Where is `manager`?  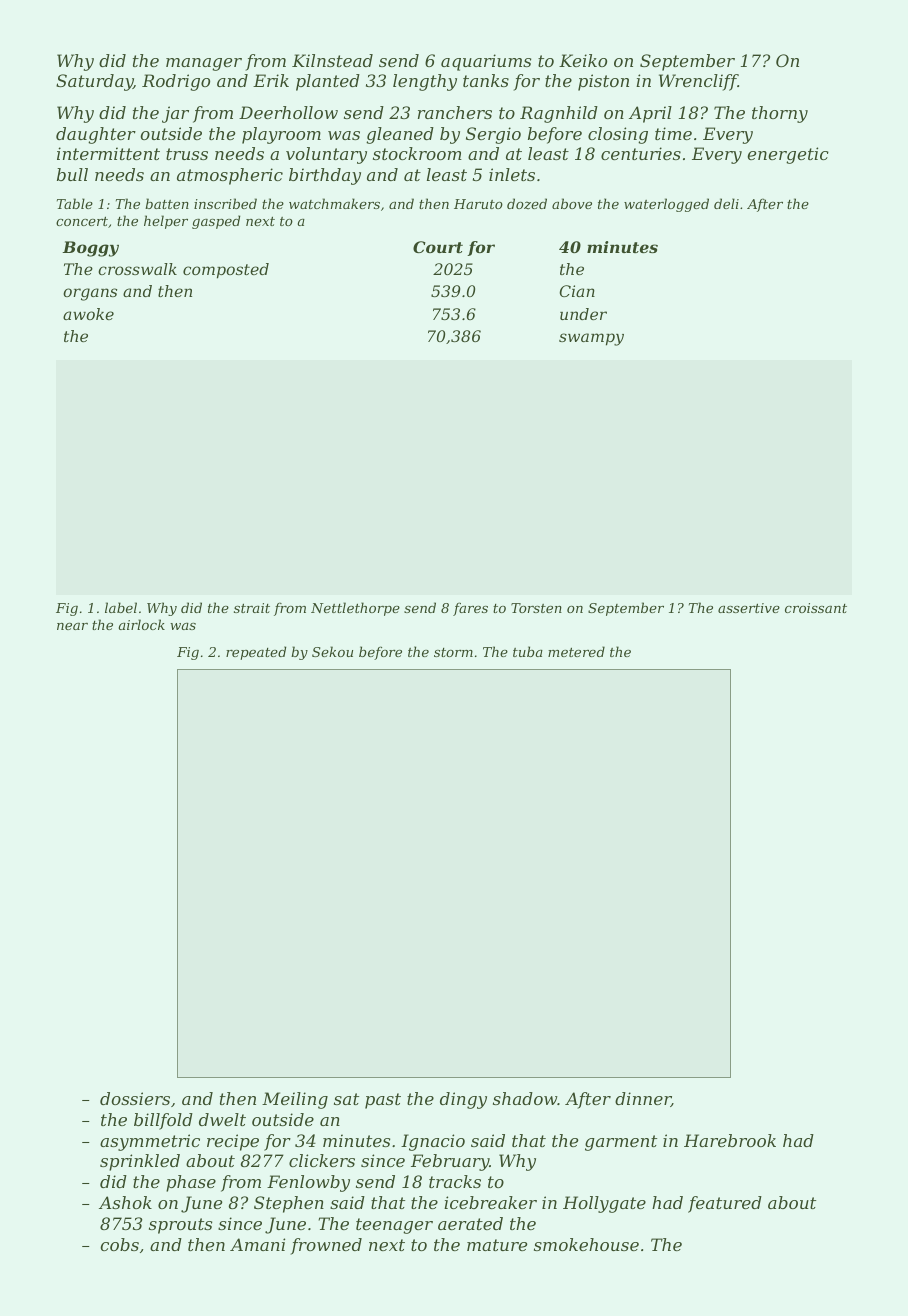
manager is located at coordinates (204, 64).
